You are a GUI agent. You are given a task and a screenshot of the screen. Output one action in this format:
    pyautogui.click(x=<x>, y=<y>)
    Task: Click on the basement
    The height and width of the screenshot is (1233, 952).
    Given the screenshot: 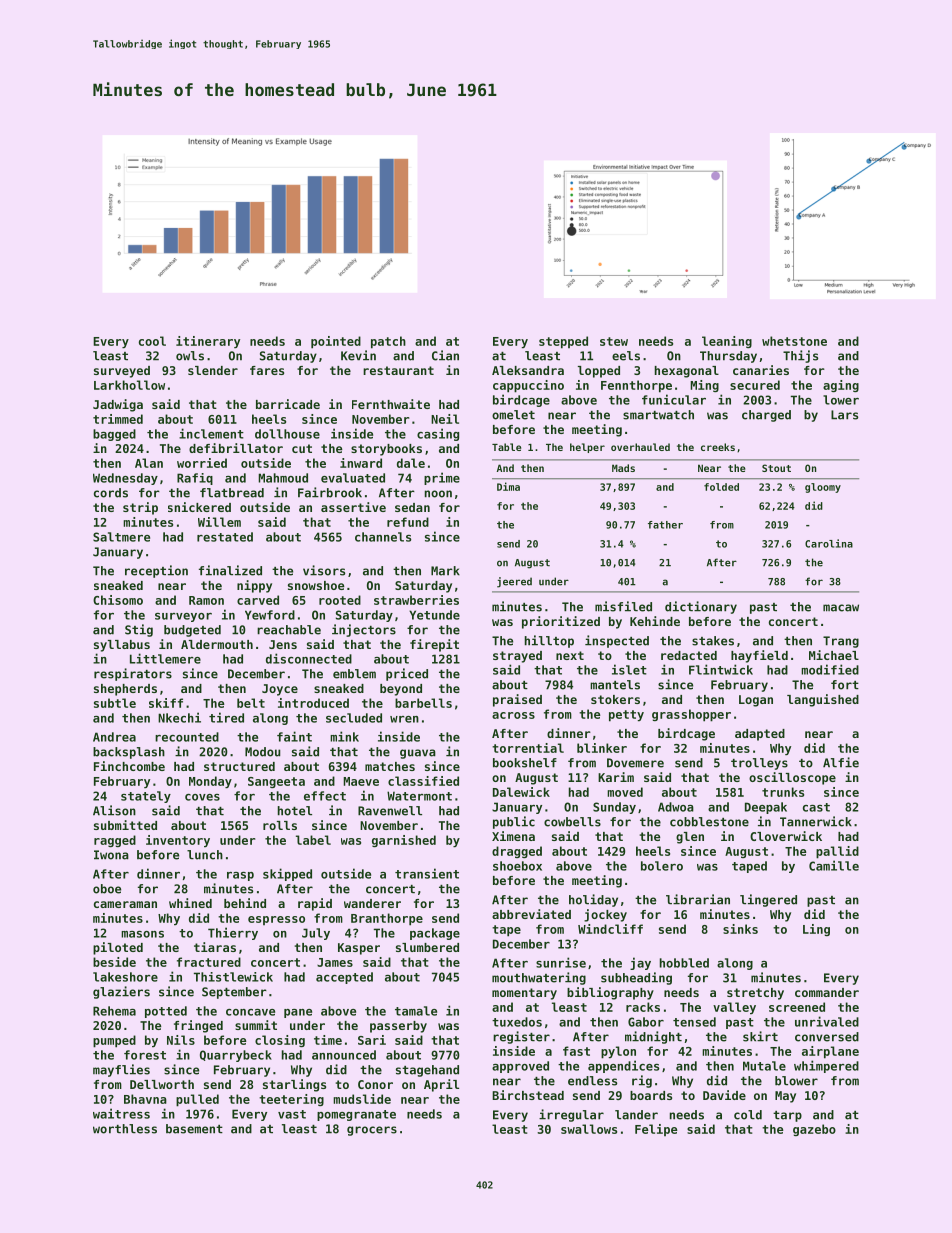 What is the action you would take?
    pyautogui.click(x=194, y=1129)
